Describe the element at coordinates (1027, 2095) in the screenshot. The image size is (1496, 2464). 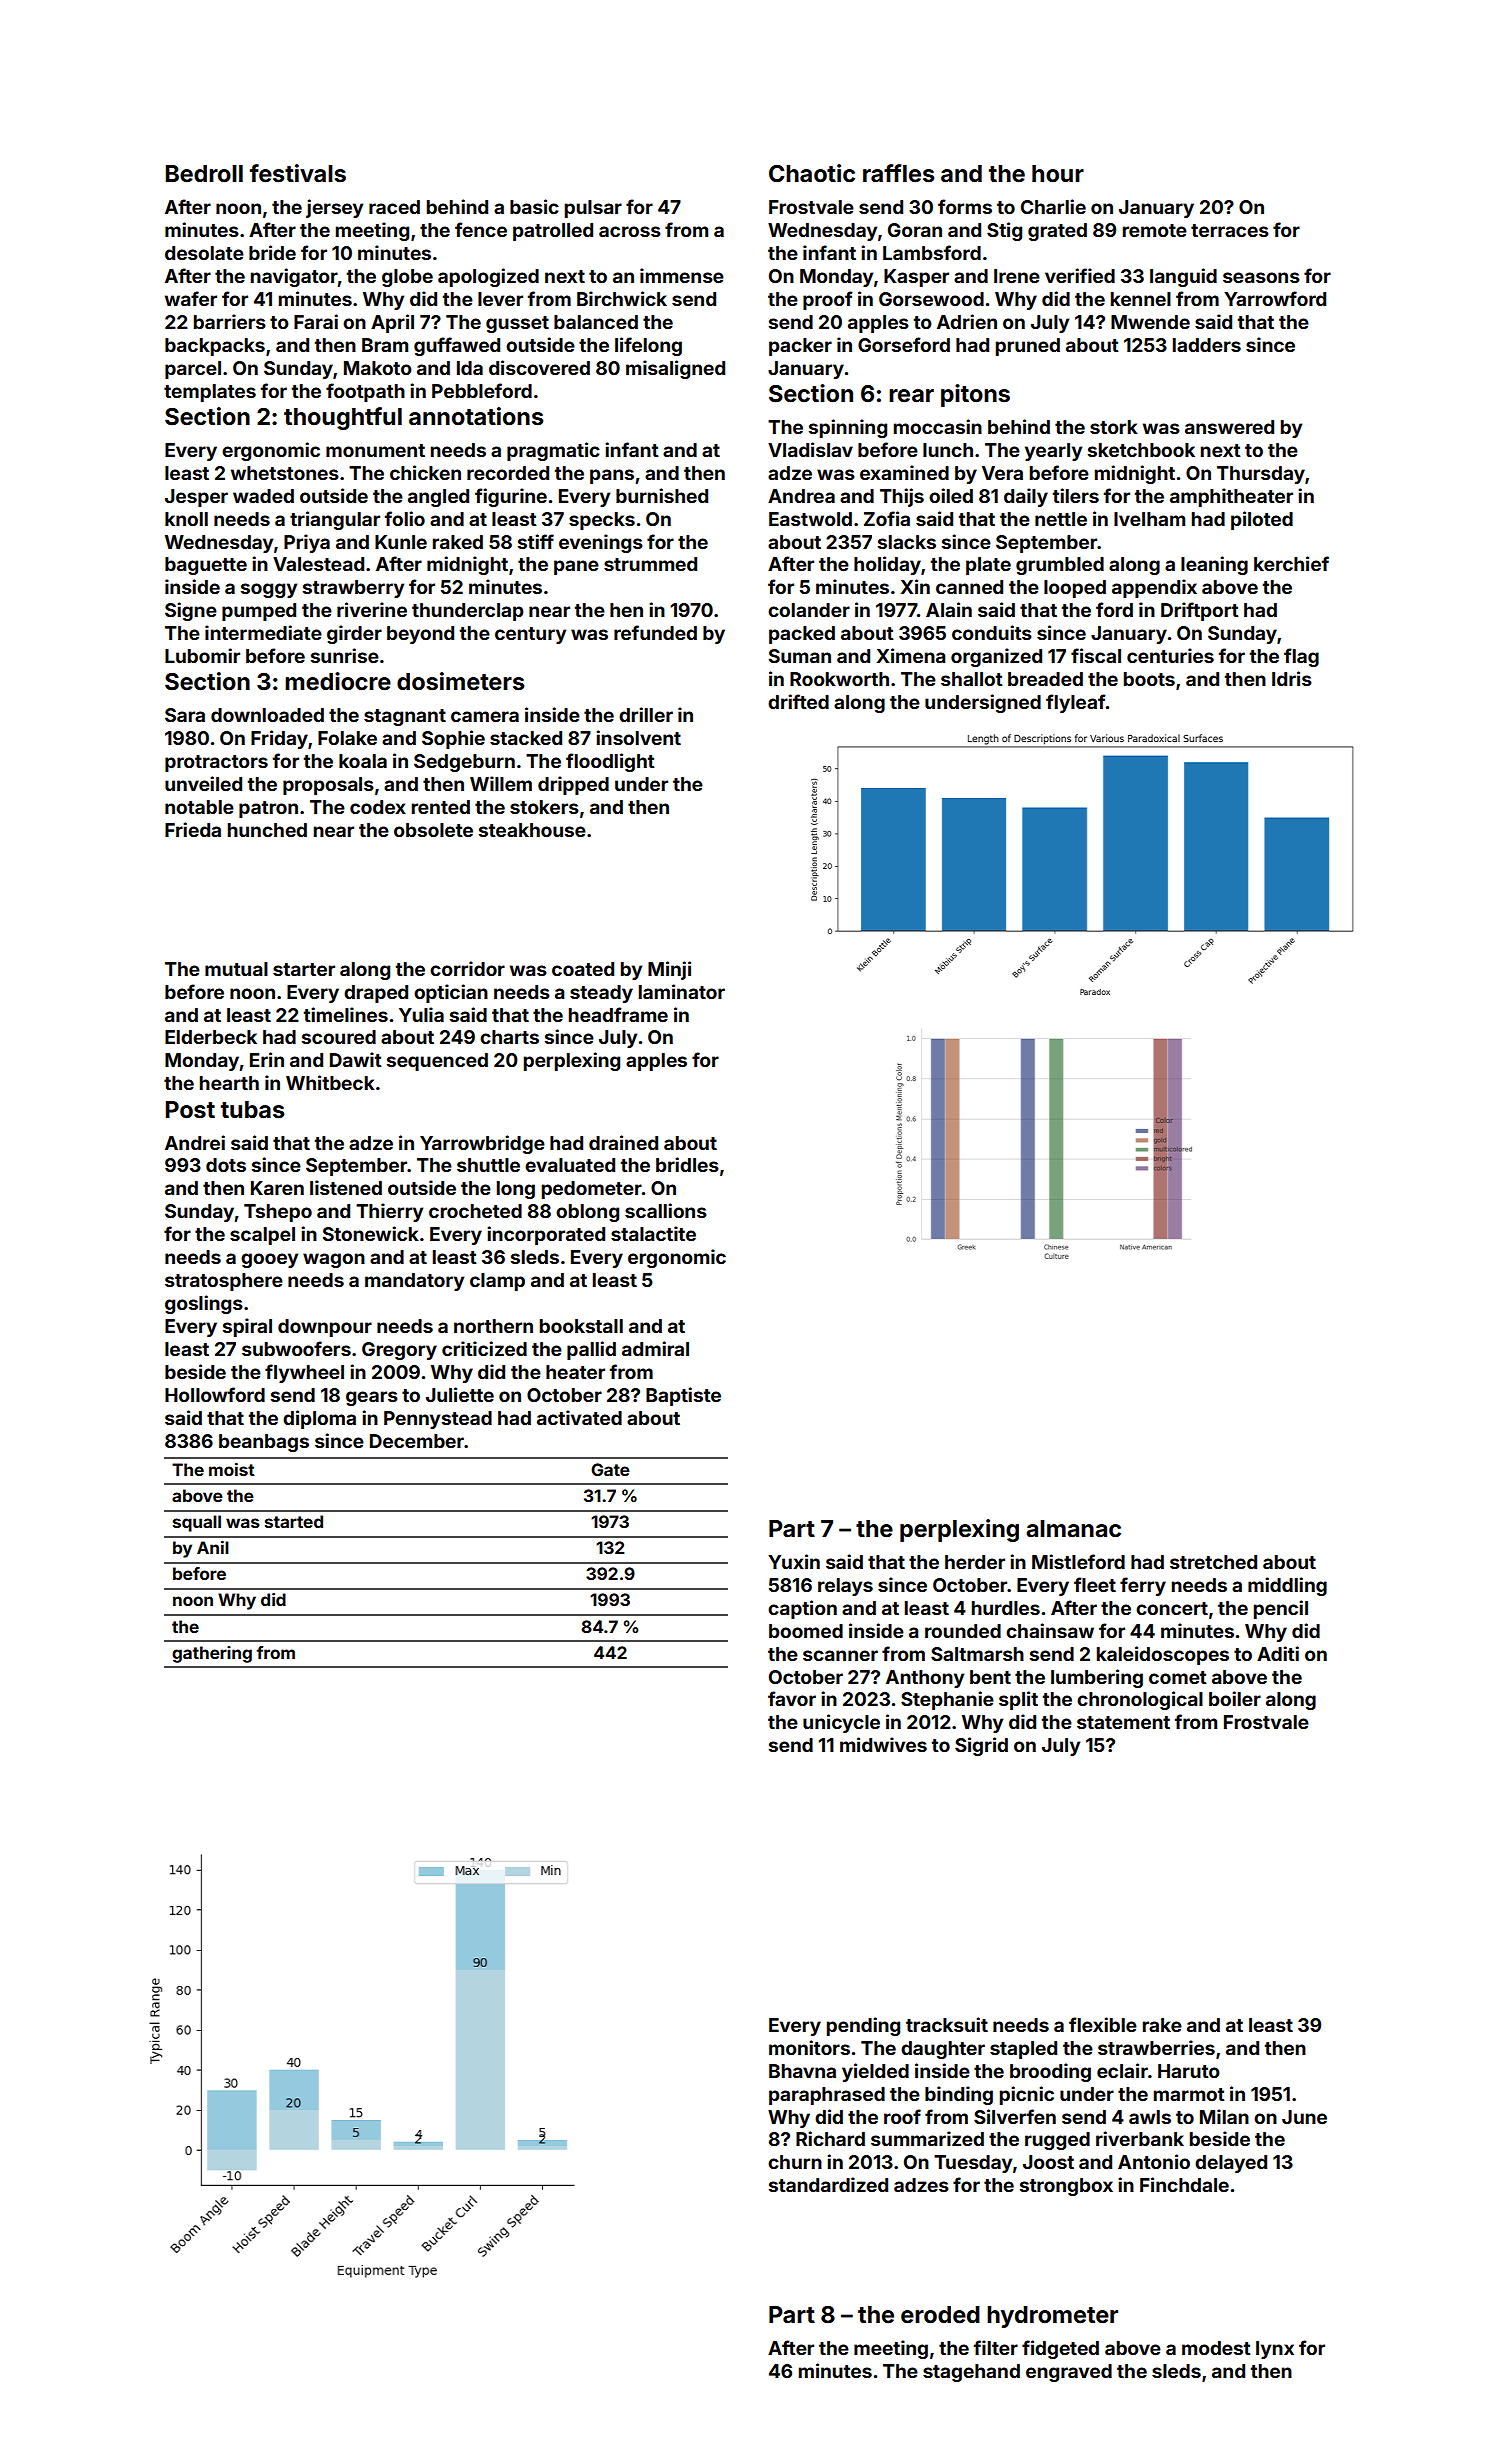
I see `picnic` at that location.
